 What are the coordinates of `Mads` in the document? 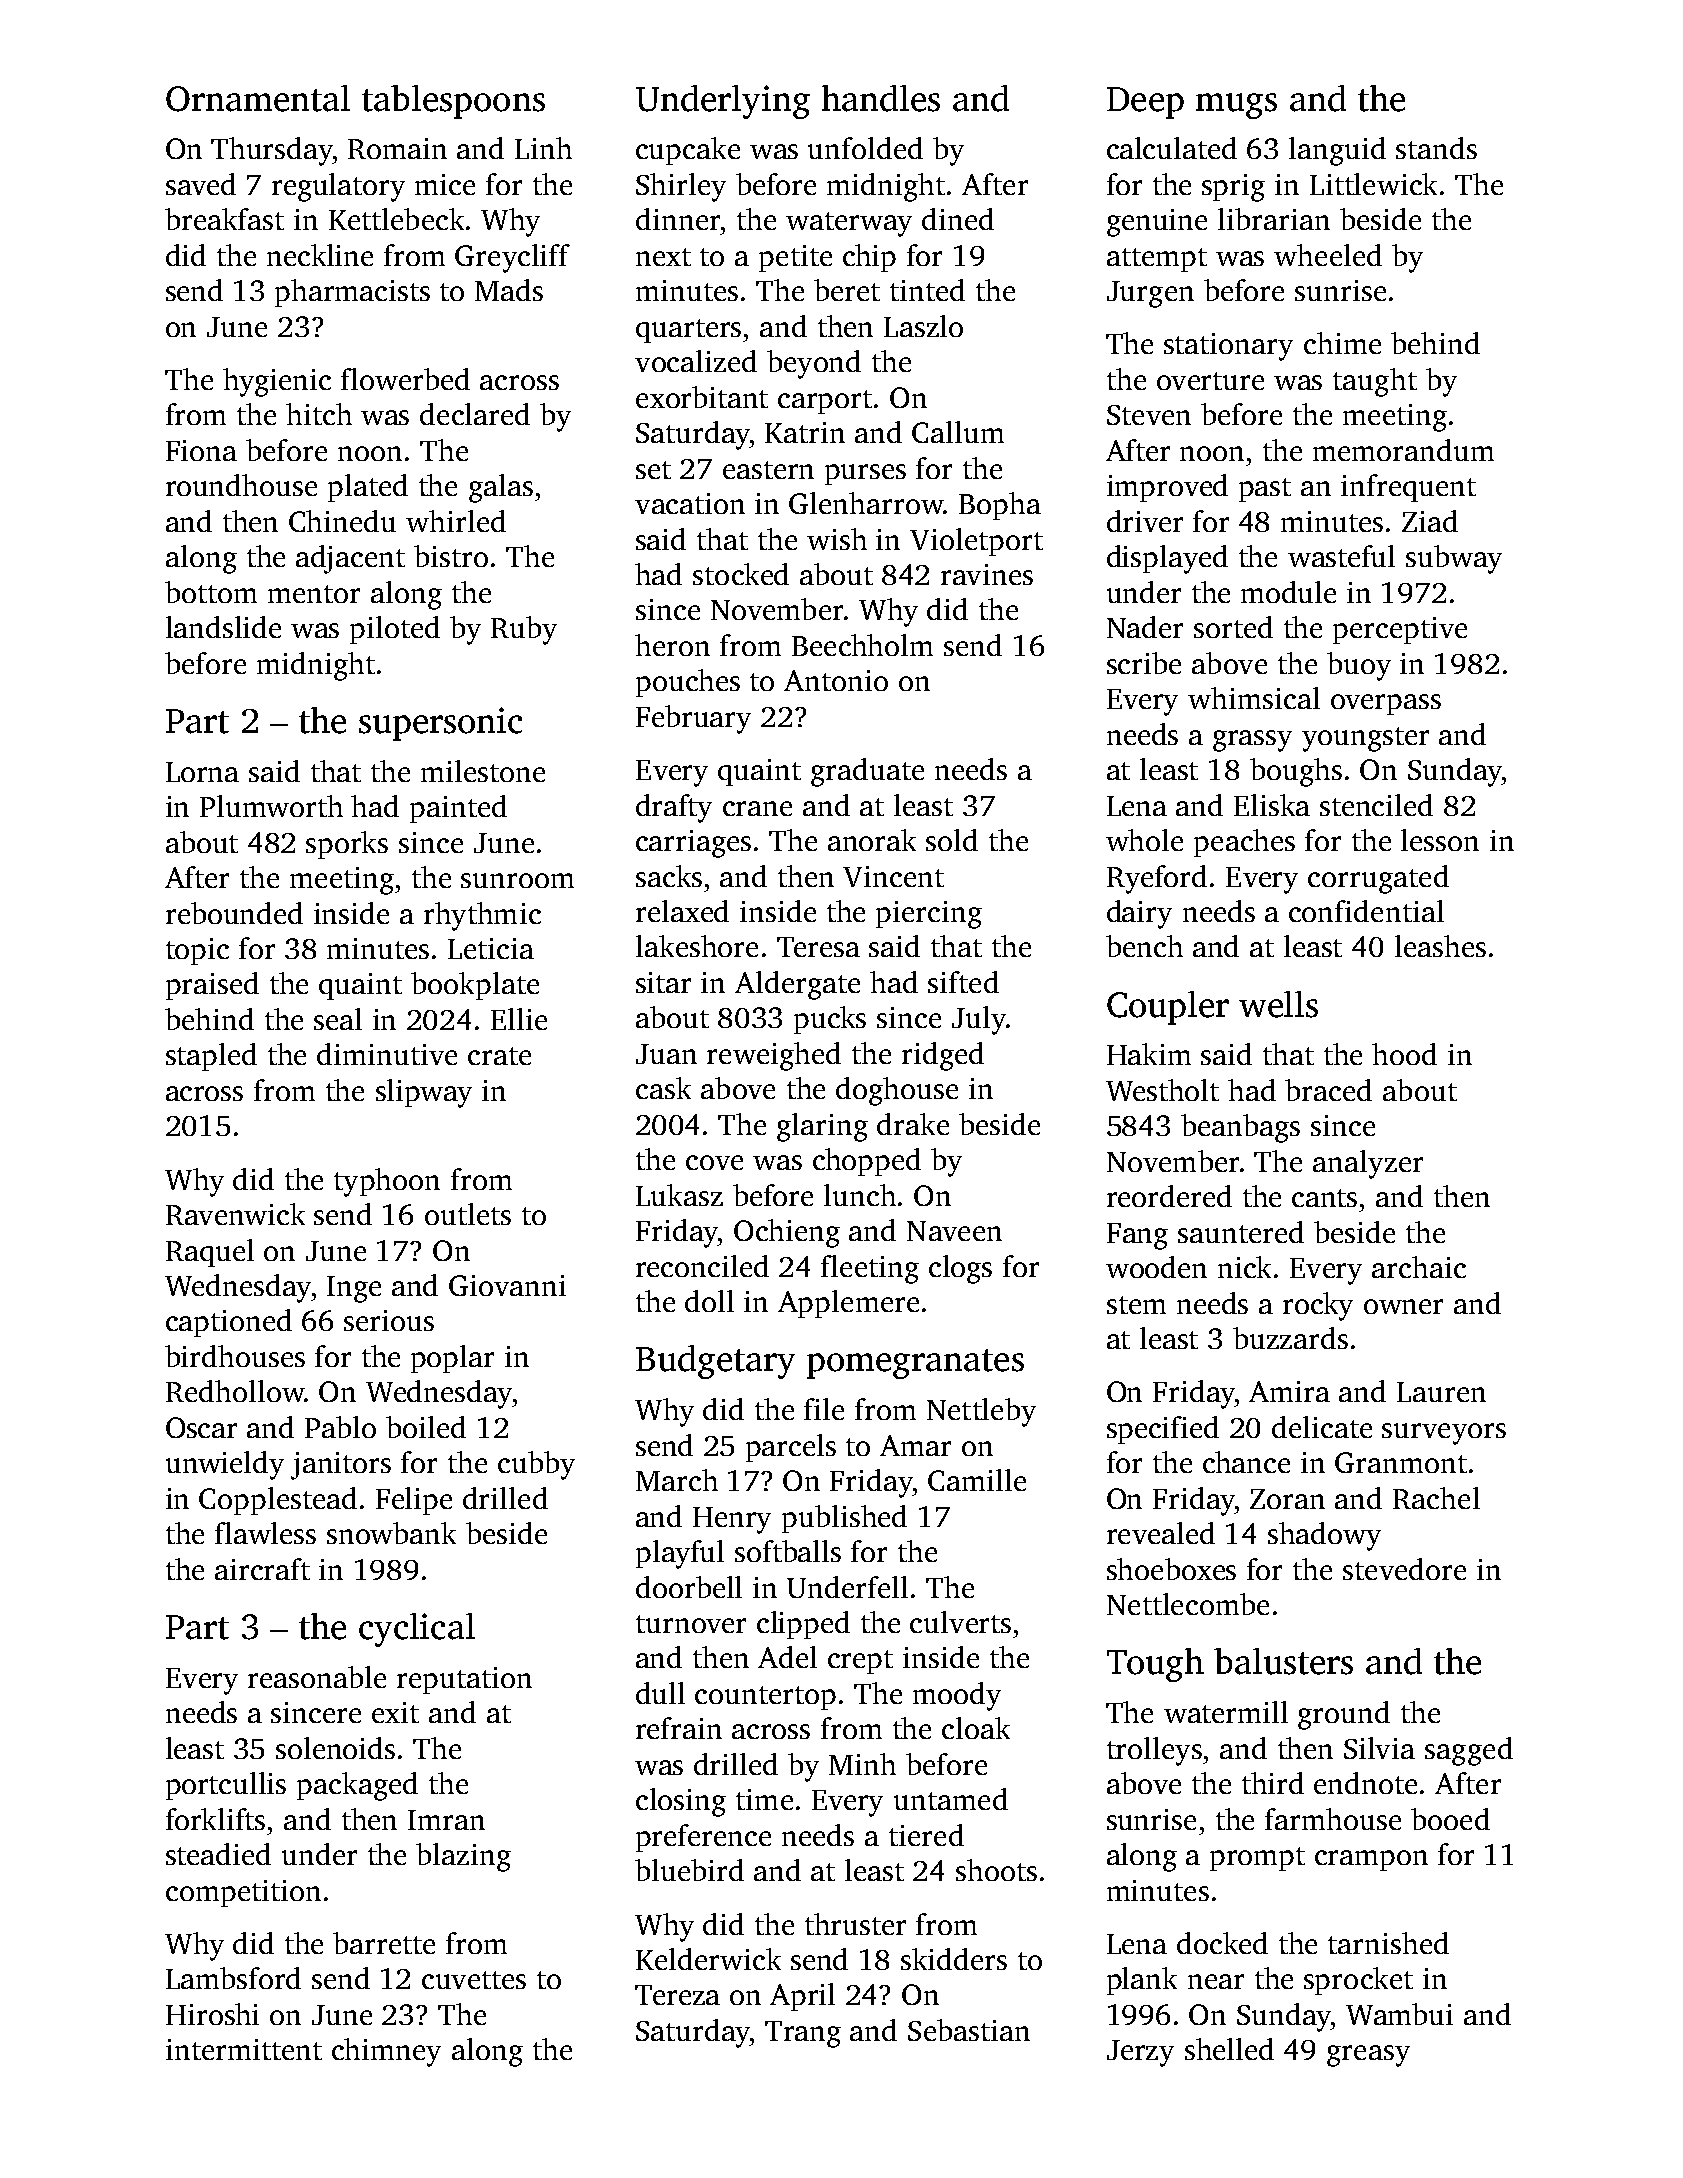 It's located at (509, 290).
